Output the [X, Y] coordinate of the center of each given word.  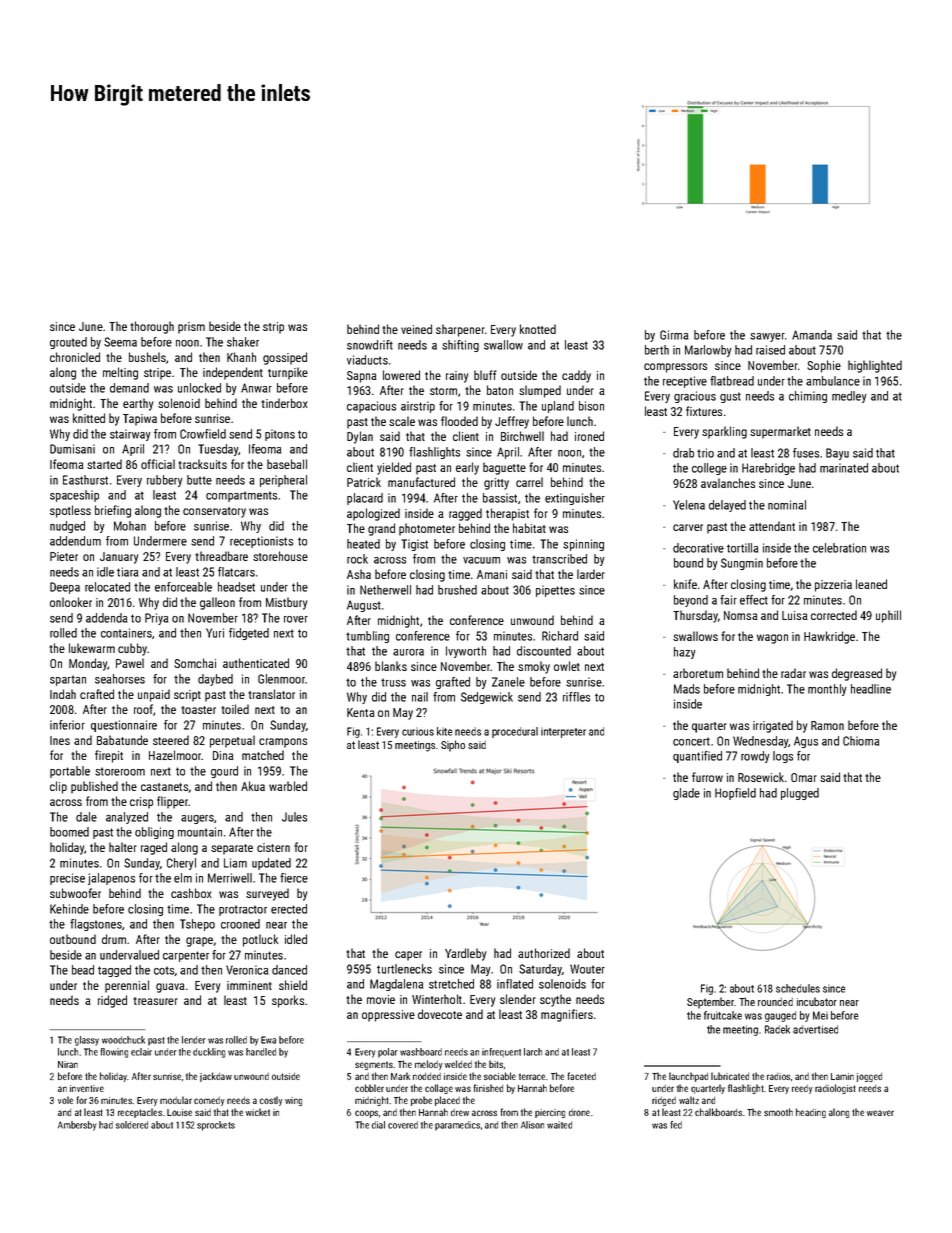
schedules [798, 988]
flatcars [236, 572]
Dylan [360, 437]
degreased [857, 674]
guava [170, 988]
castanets [164, 787]
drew [460, 1112]
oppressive [388, 1016]
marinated [844, 468]
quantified [697, 757]
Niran [68, 1064]
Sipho [453, 746]
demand [129, 388]
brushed [457, 590]
